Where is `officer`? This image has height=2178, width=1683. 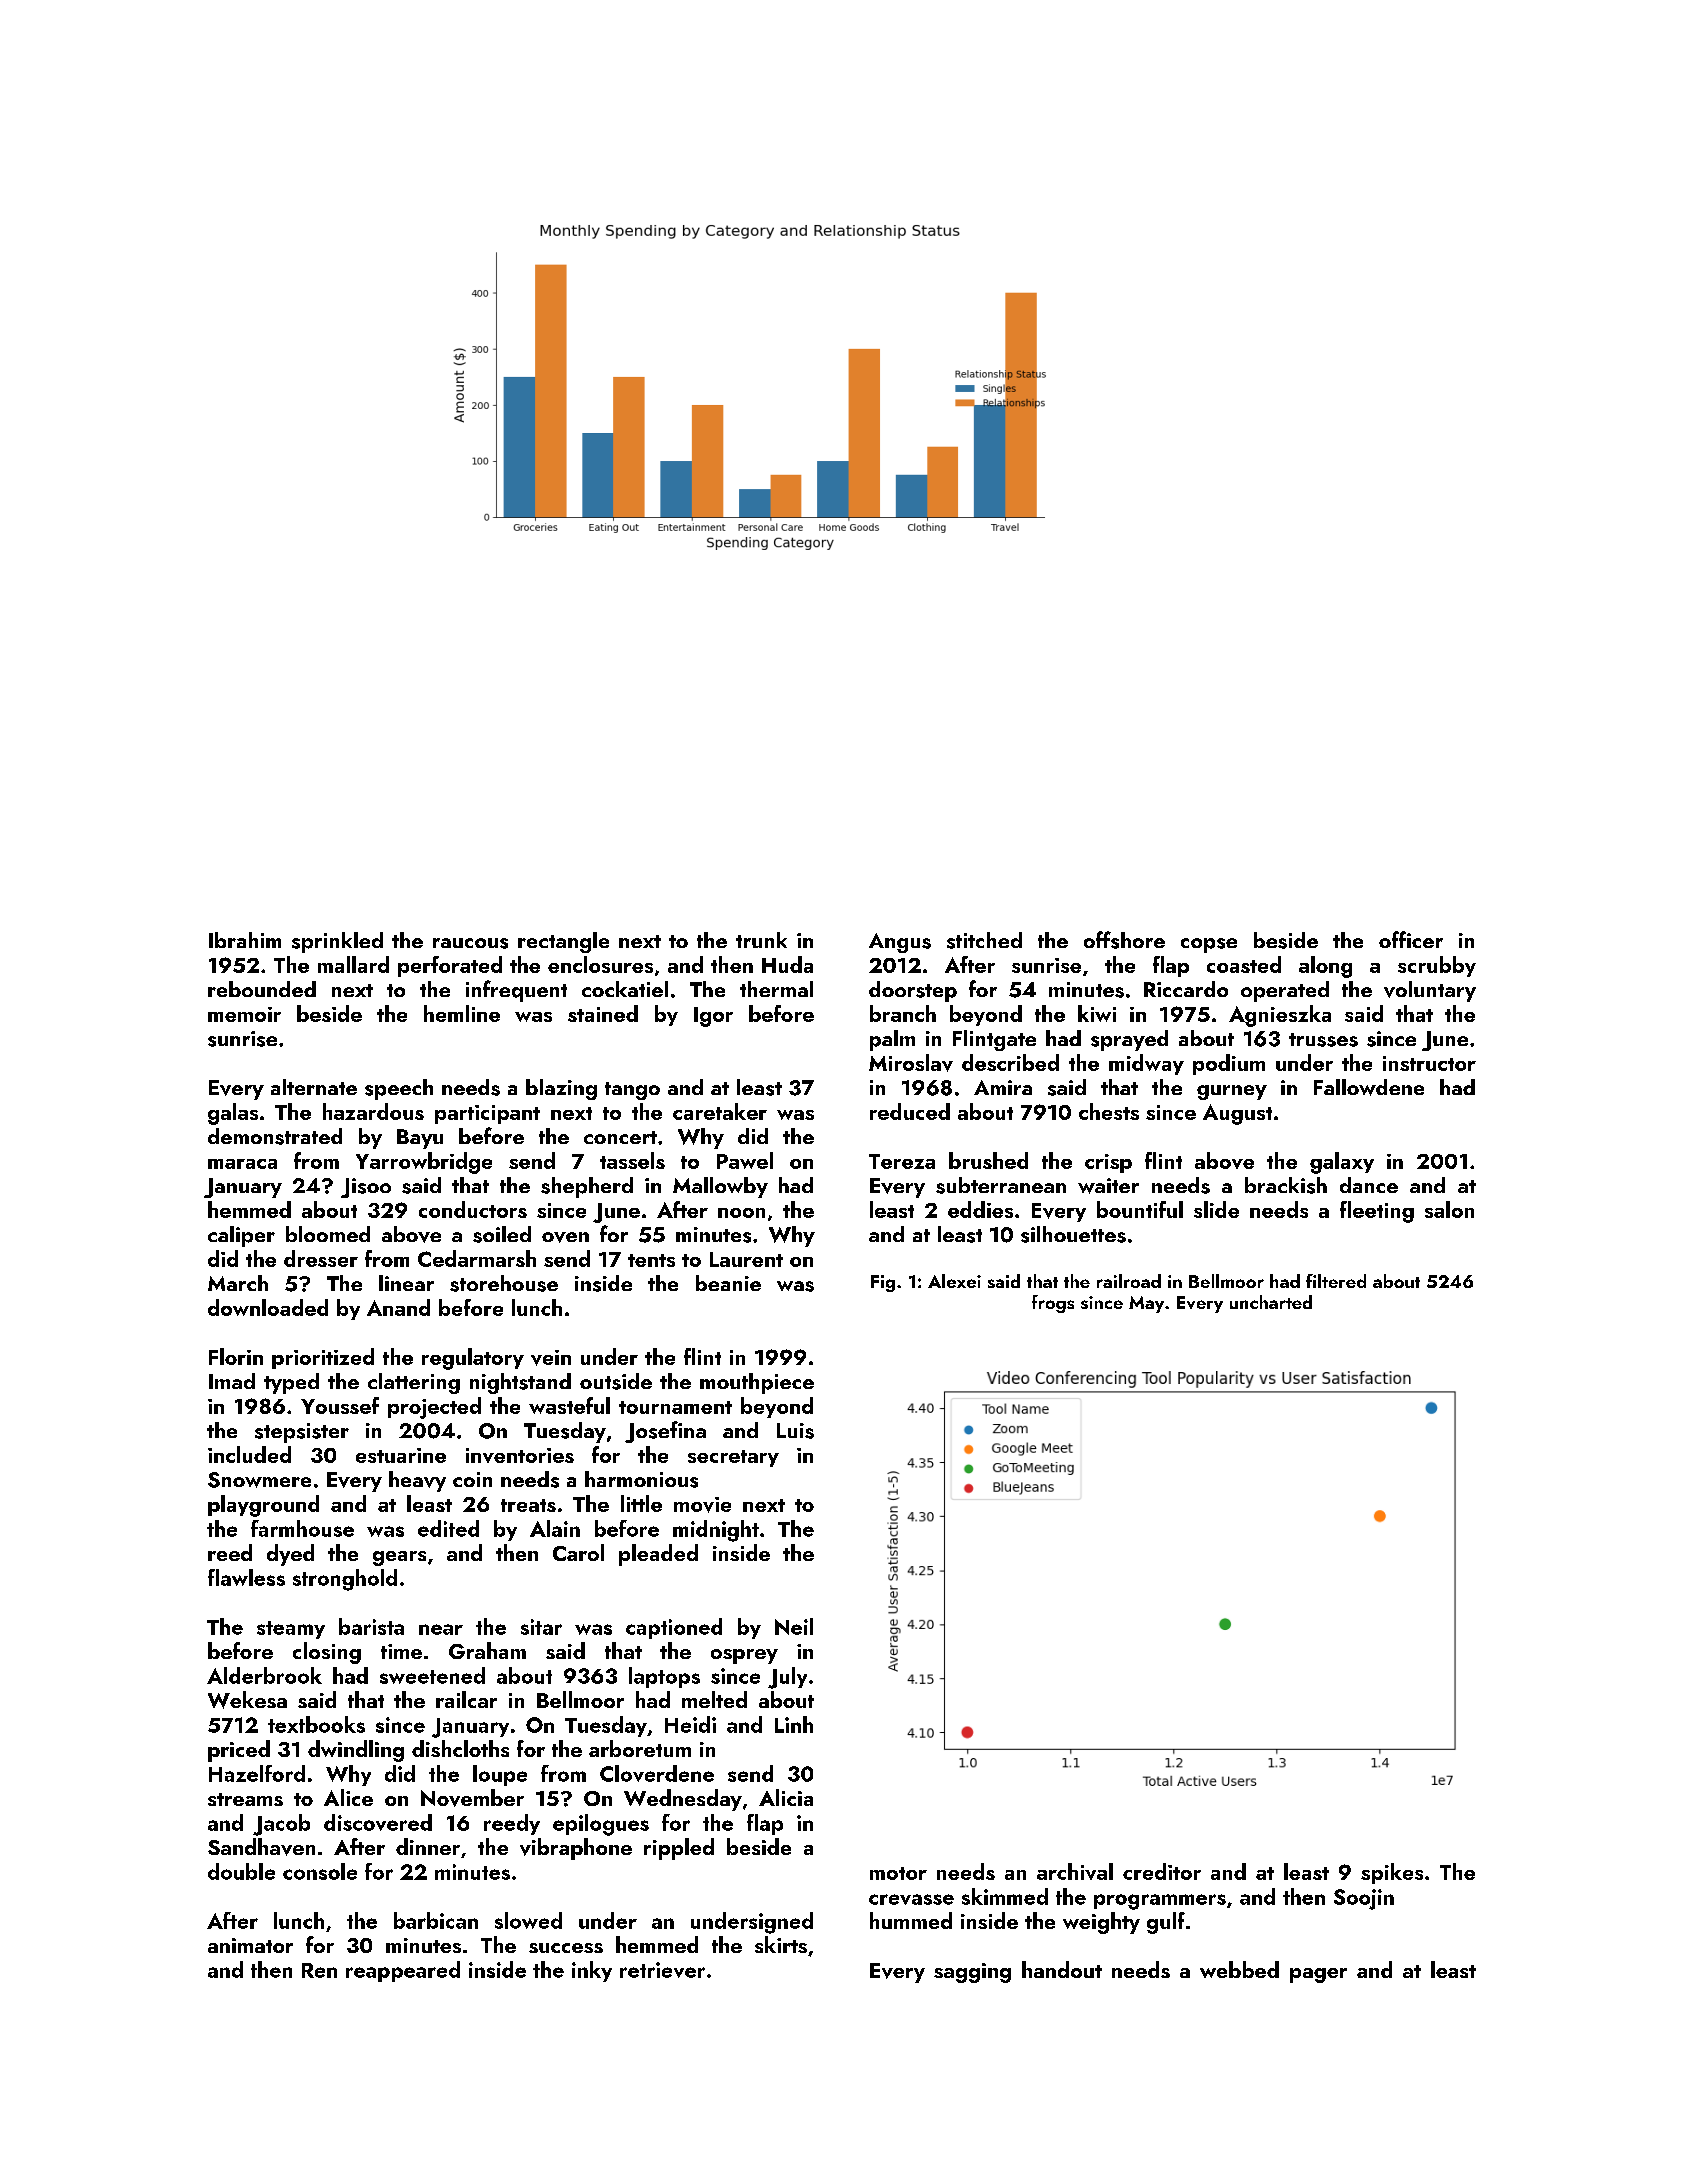 officer is located at coordinates (1411, 939).
